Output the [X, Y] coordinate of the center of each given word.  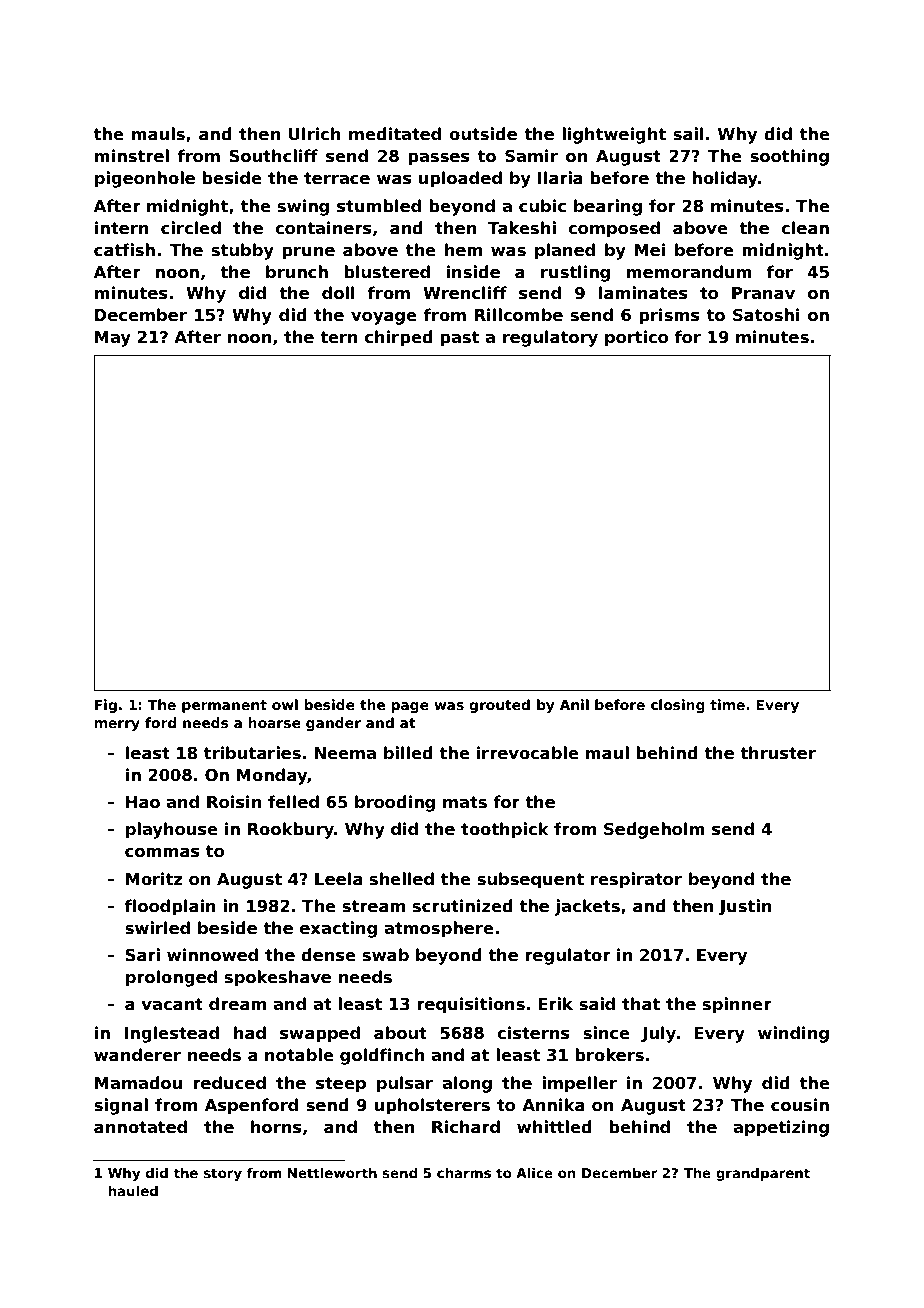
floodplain [170, 907]
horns [276, 1127]
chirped [399, 338]
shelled [402, 879]
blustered [387, 272]
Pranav [763, 293]
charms [464, 1172]
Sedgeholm [654, 830]
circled [191, 228]
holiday [725, 179]
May [113, 339]
